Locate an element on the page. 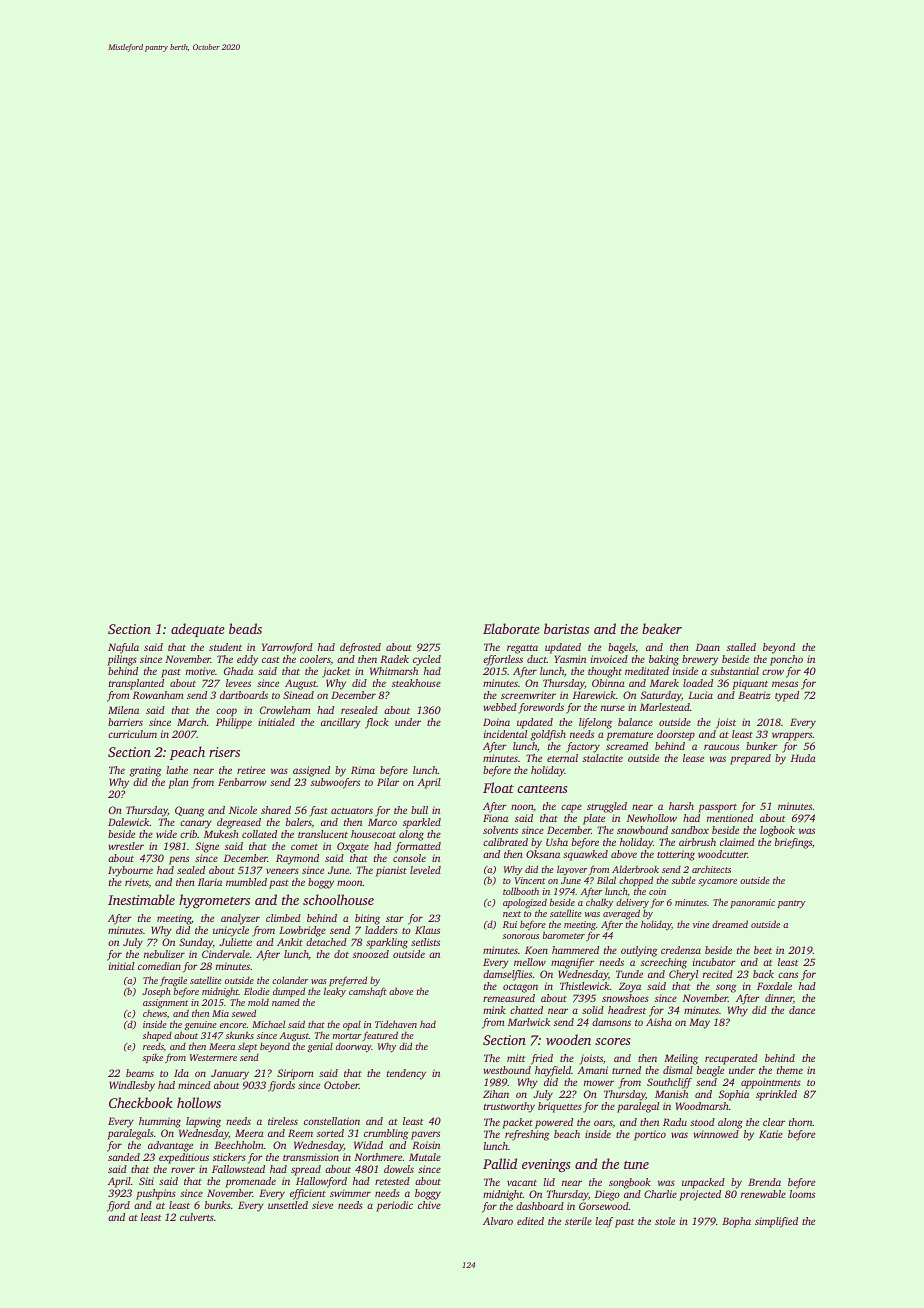 The height and width of the page is (1308, 924). beaker is located at coordinates (662, 628).
